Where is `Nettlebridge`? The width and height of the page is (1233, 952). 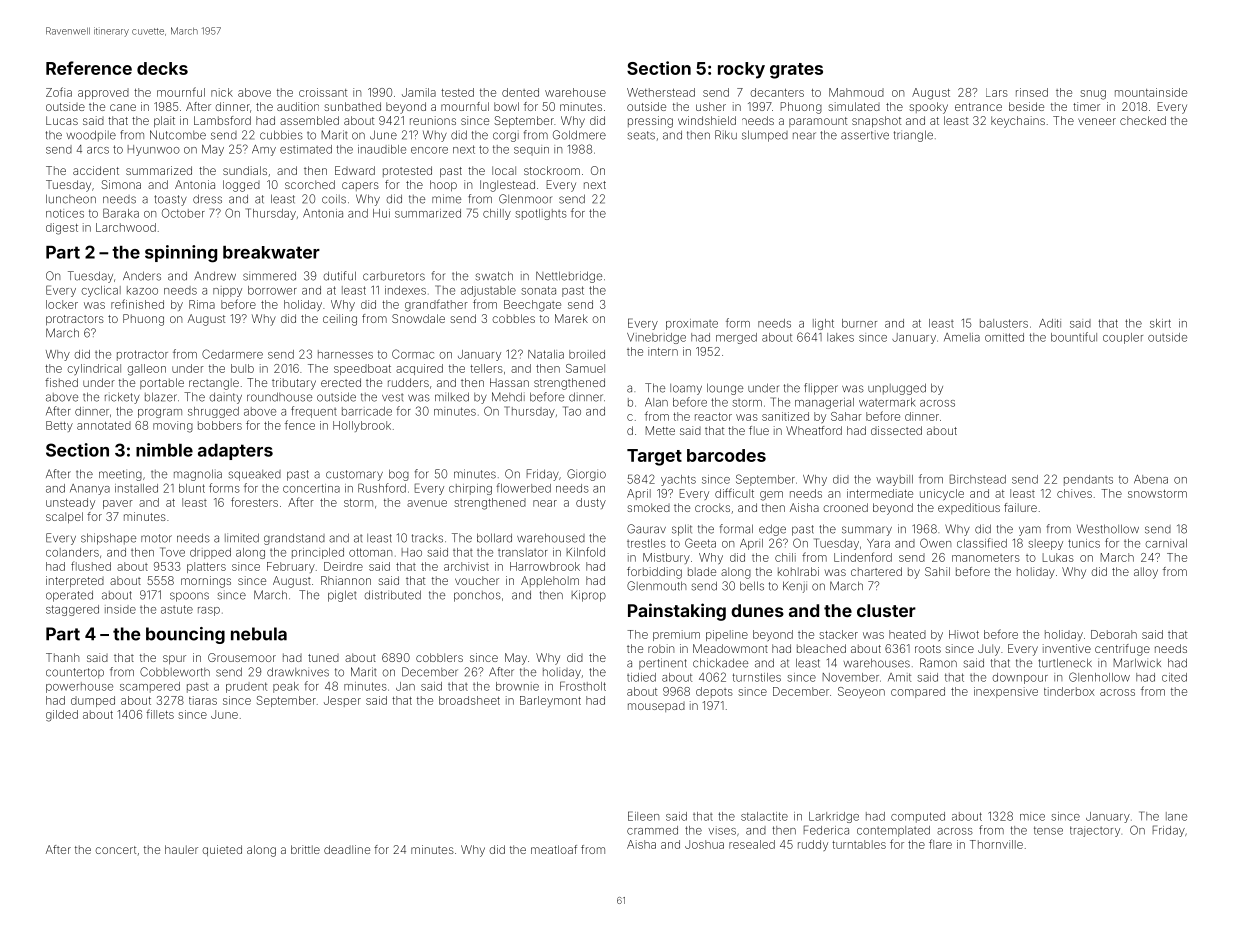
Nettlebridge is located at coordinates (569, 277).
